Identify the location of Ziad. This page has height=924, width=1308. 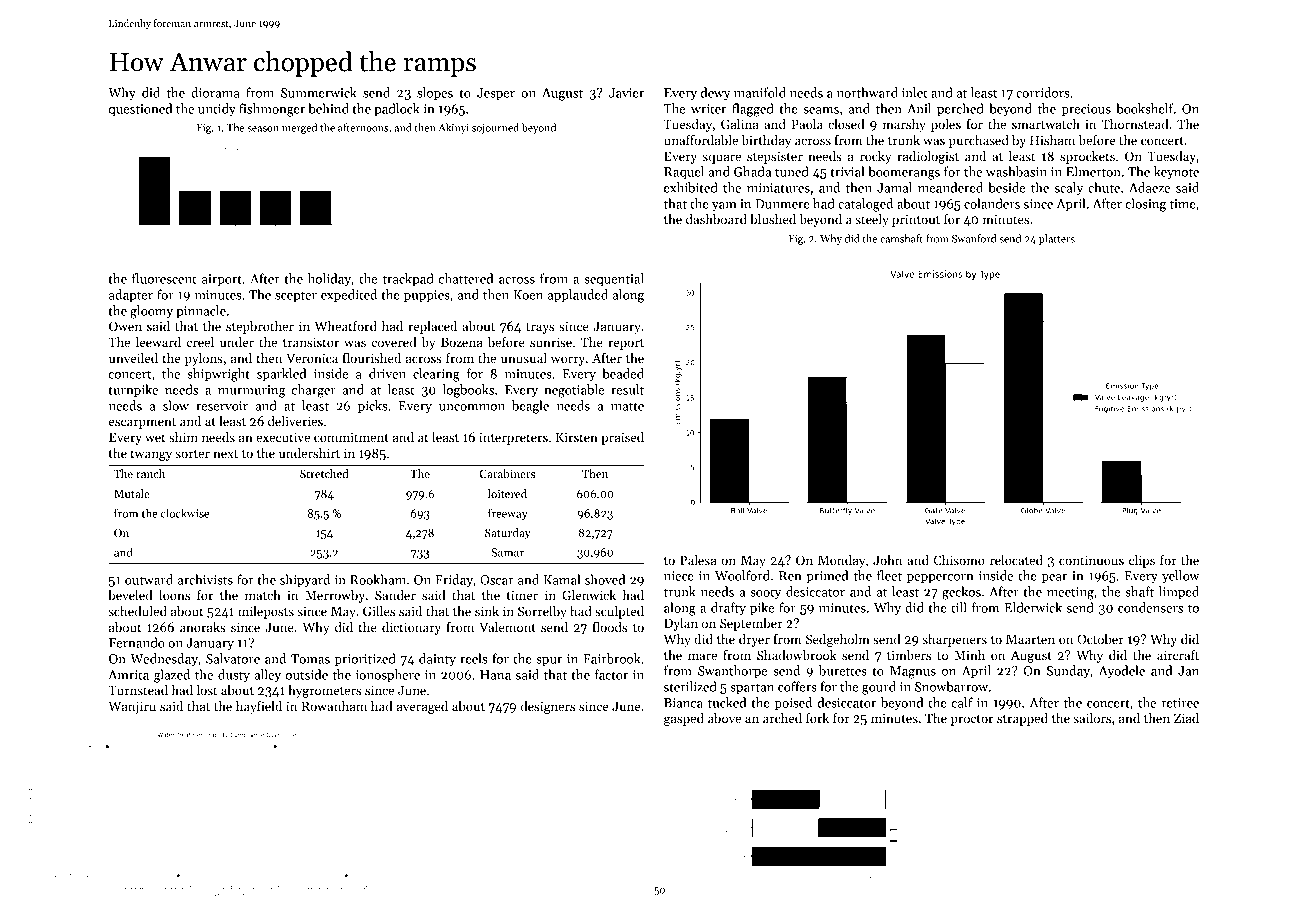
(1186, 718).
